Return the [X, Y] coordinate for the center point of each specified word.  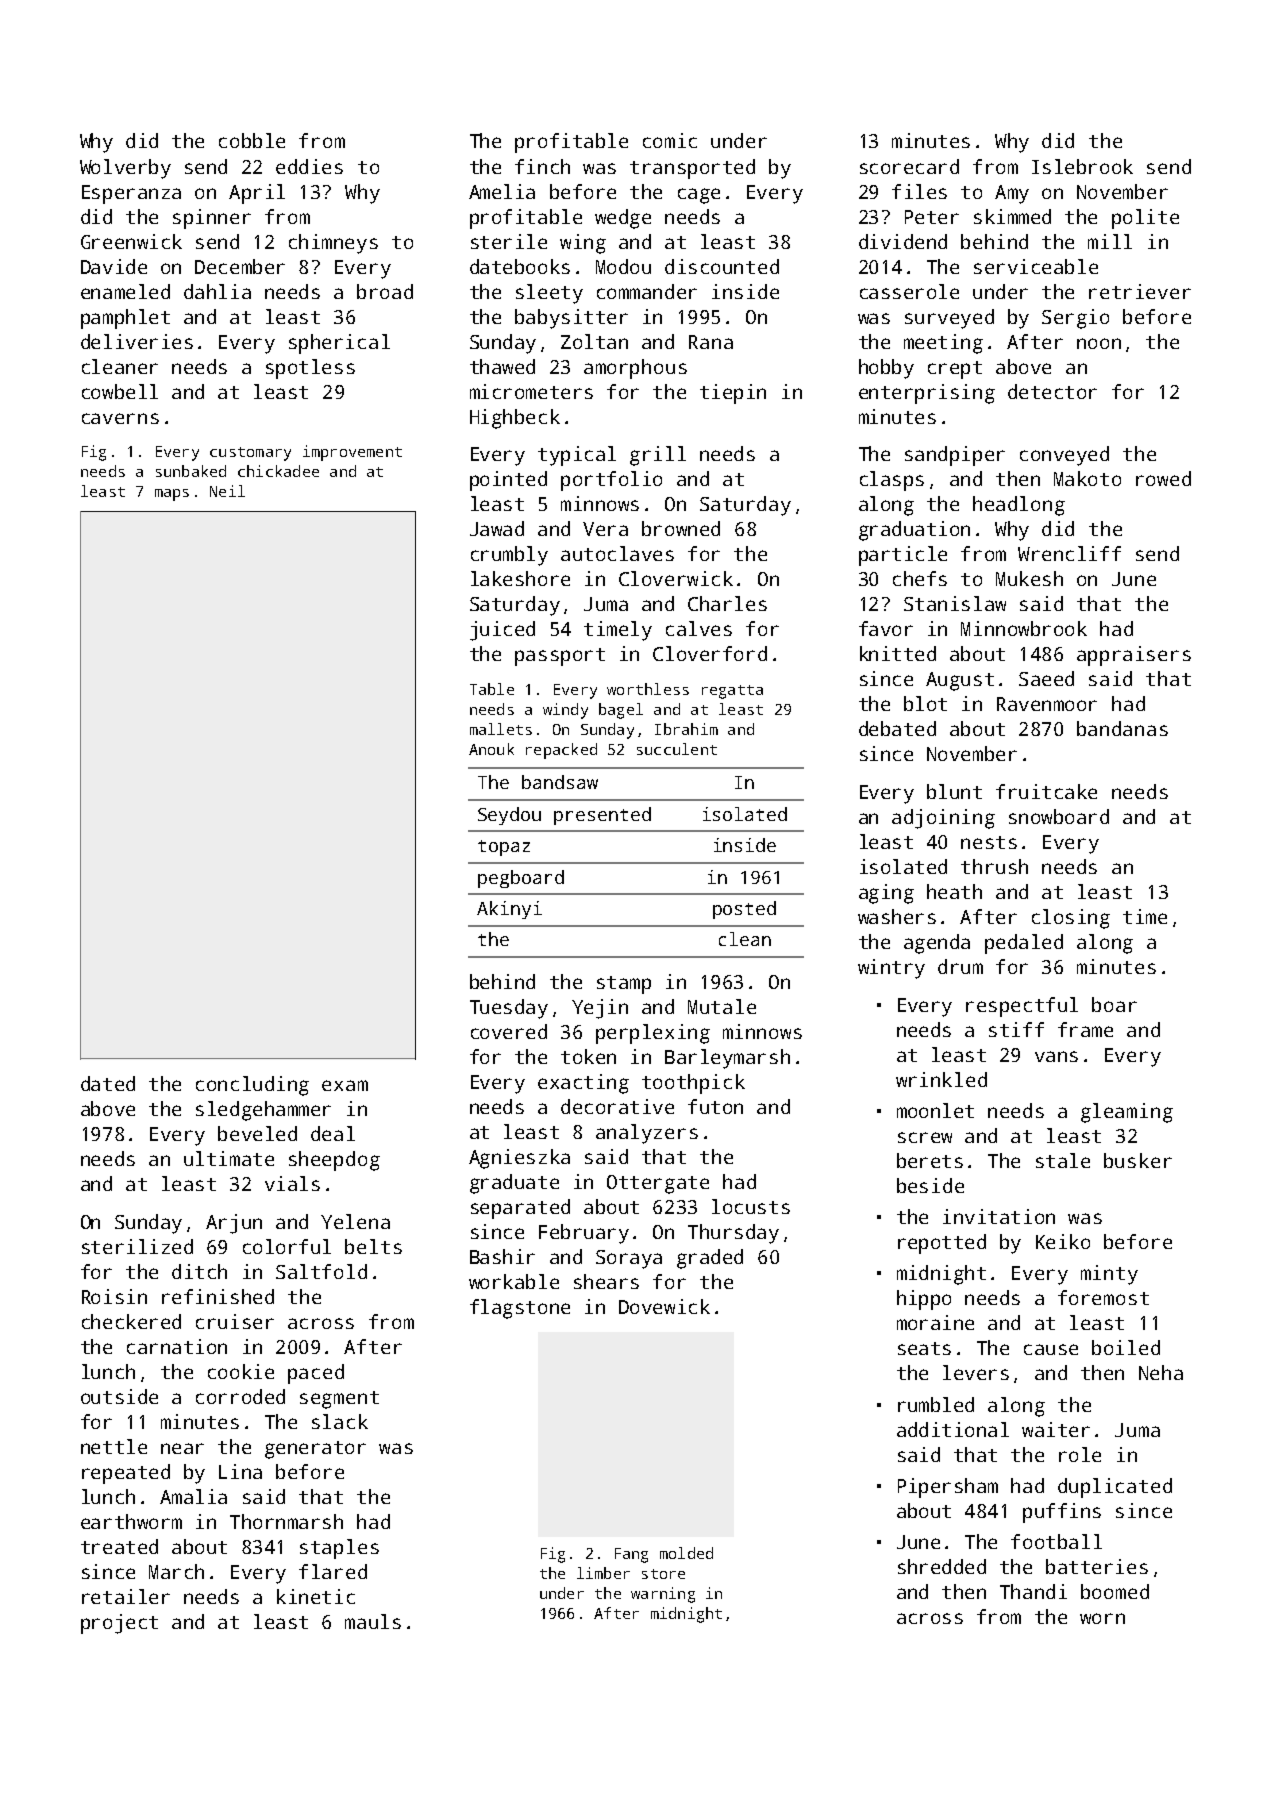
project [119, 1624]
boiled [1126, 1347]
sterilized [137, 1246]
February [584, 1234]
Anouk [491, 749]
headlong [1019, 506]
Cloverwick [676, 578]
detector [1052, 391]
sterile [509, 241]
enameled [125, 291]
